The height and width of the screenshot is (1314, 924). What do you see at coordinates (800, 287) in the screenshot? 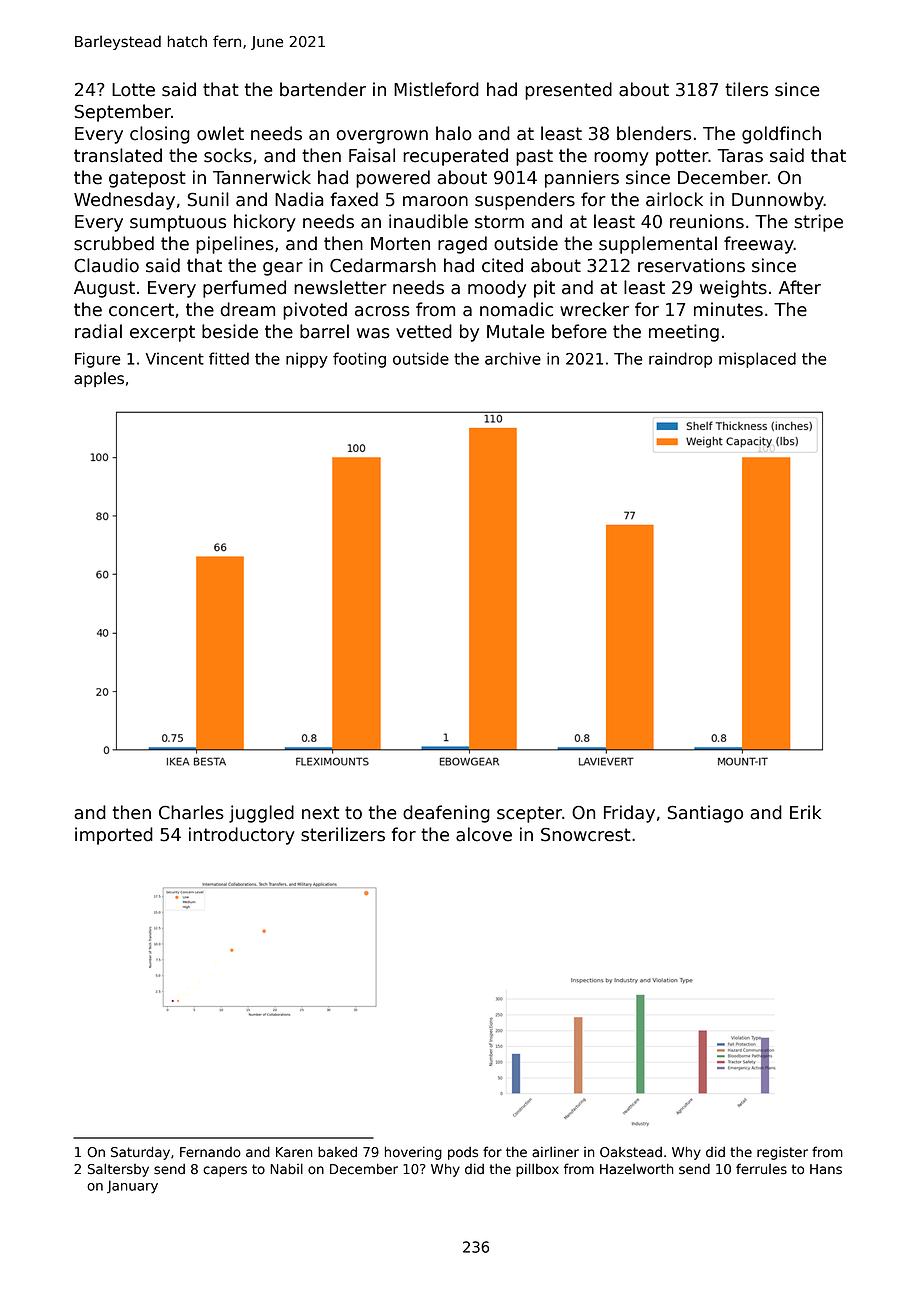
I see `After` at bounding box center [800, 287].
